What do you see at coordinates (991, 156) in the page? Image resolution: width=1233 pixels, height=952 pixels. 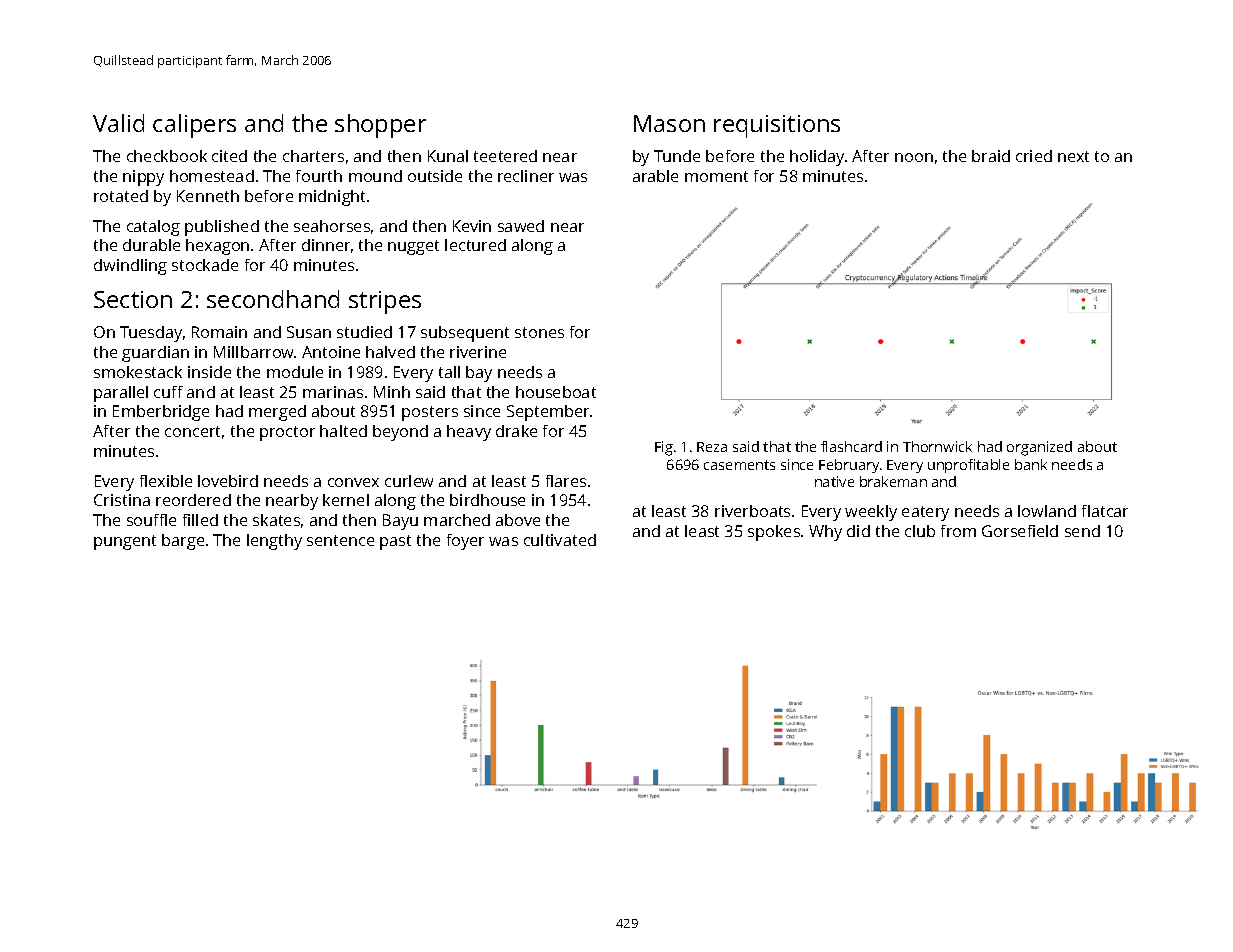 I see `braid` at bounding box center [991, 156].
